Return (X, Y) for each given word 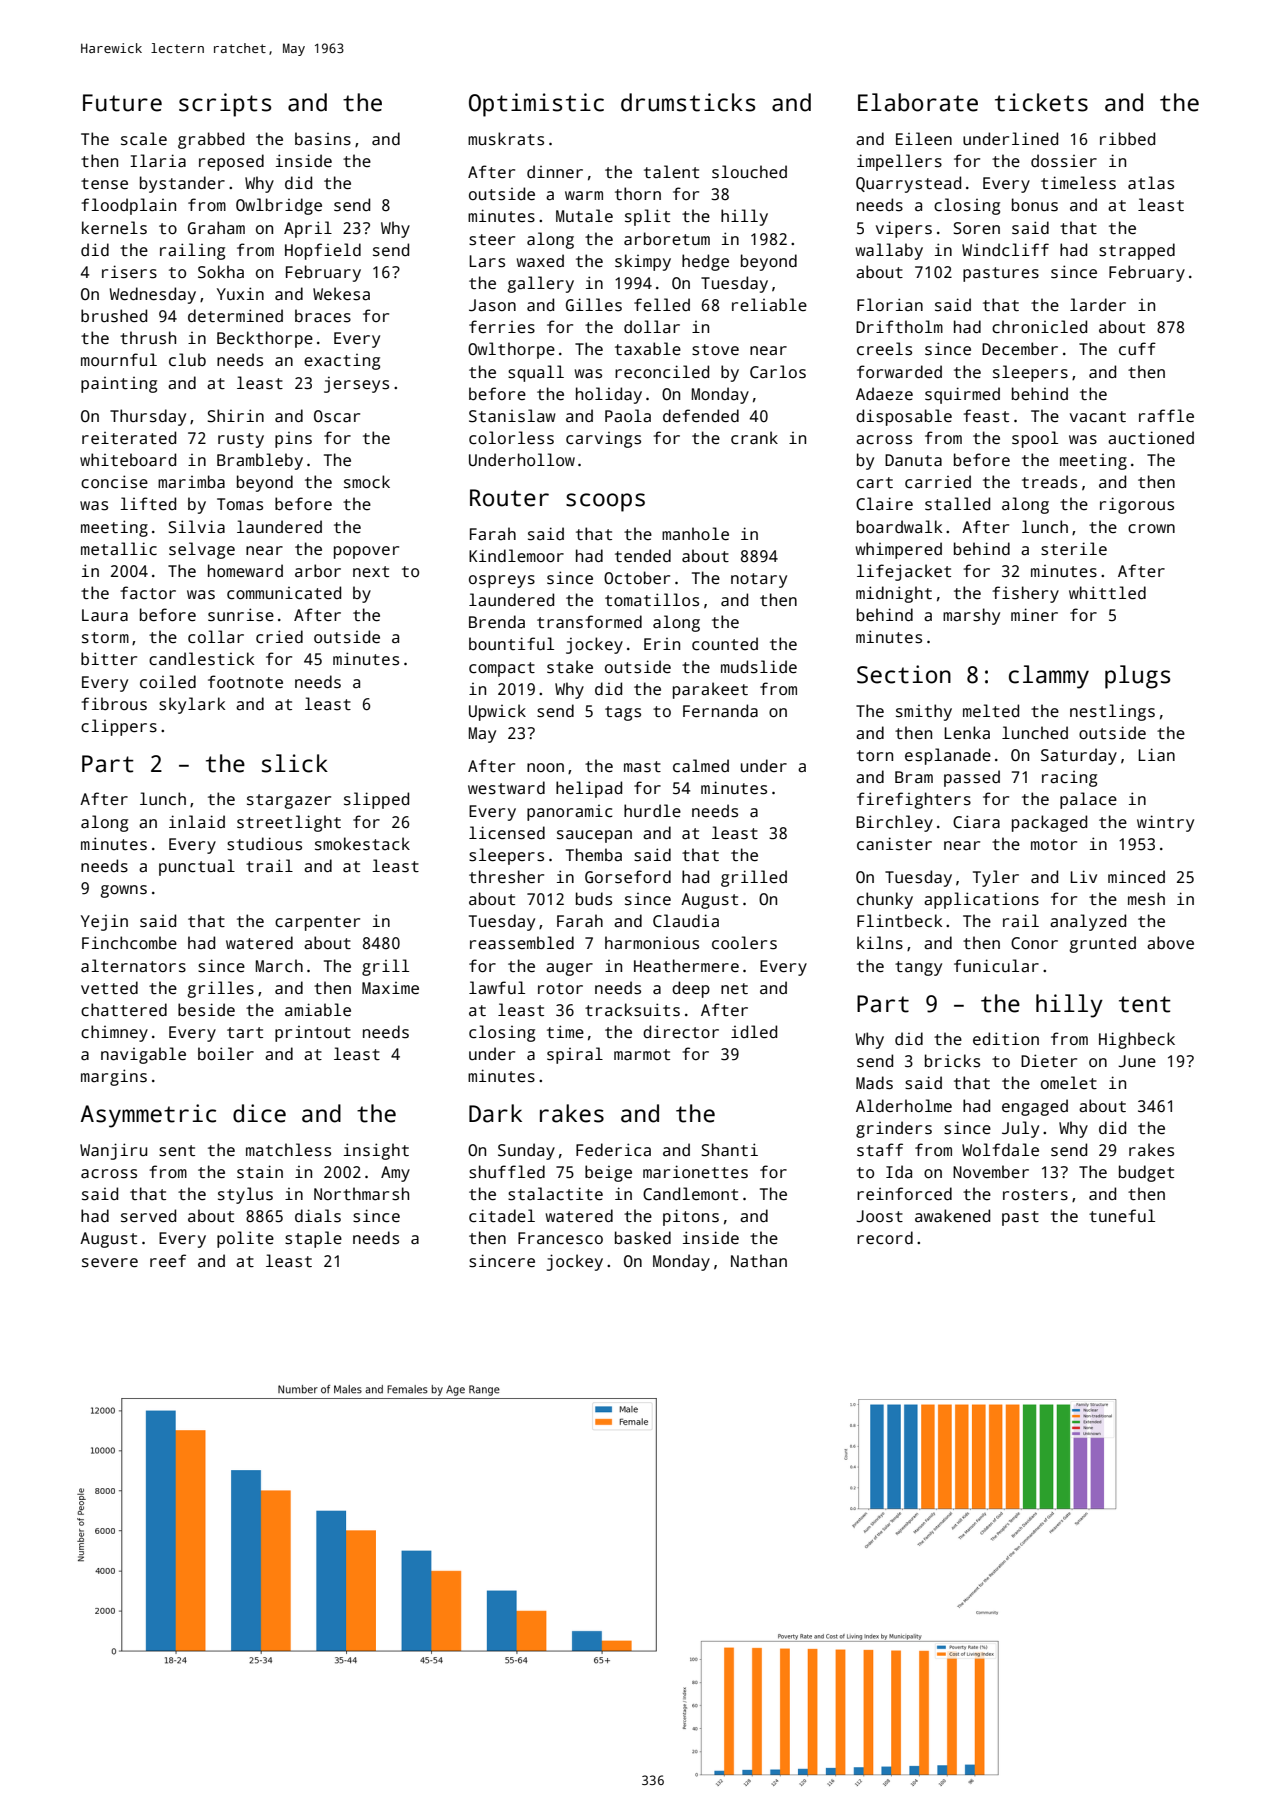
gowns (123, 891)
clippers (119, 727)
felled (662, 304)
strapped (1137, 251)
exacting (342, 362)
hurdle (652, 810)
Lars (487, 261)
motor (1054, 844)
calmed (701, 766)
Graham (216, 228)
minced (1136, 877)
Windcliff (1005, 250)
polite (245, 1239)
